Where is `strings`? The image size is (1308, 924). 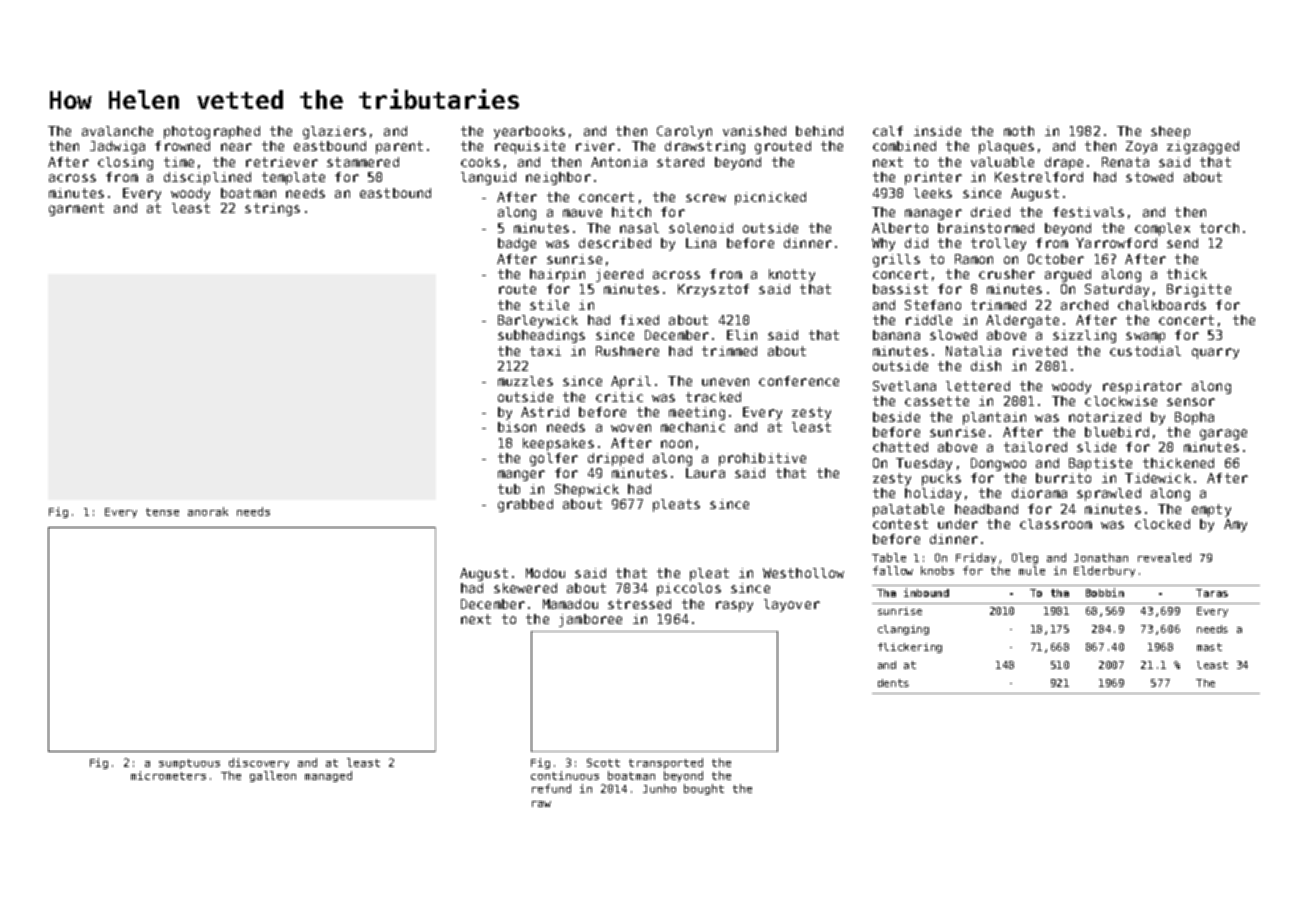 strings is located at coordinates (272, 209).
